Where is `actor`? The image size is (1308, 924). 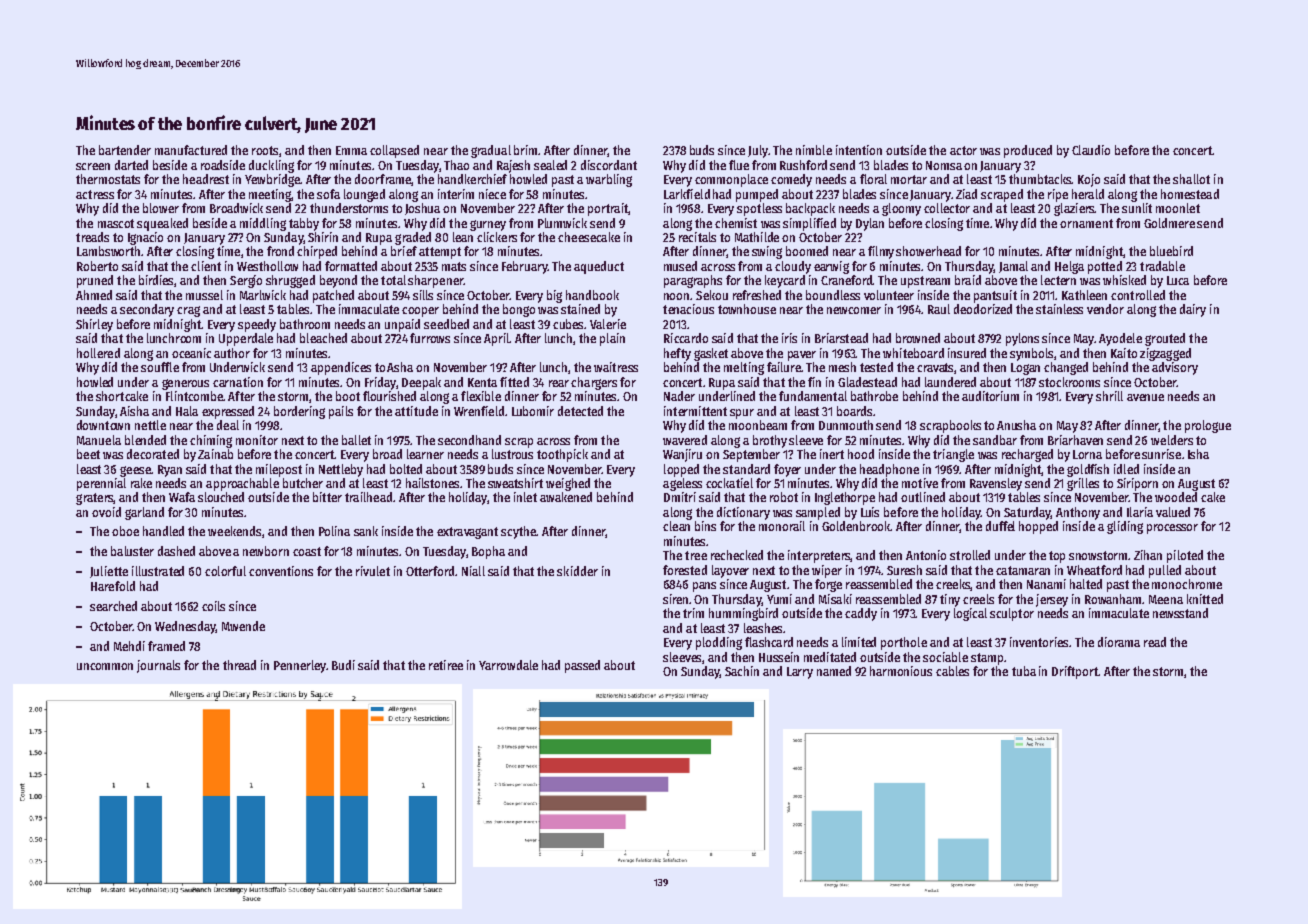 actor is located at coordinates (963, 150).
